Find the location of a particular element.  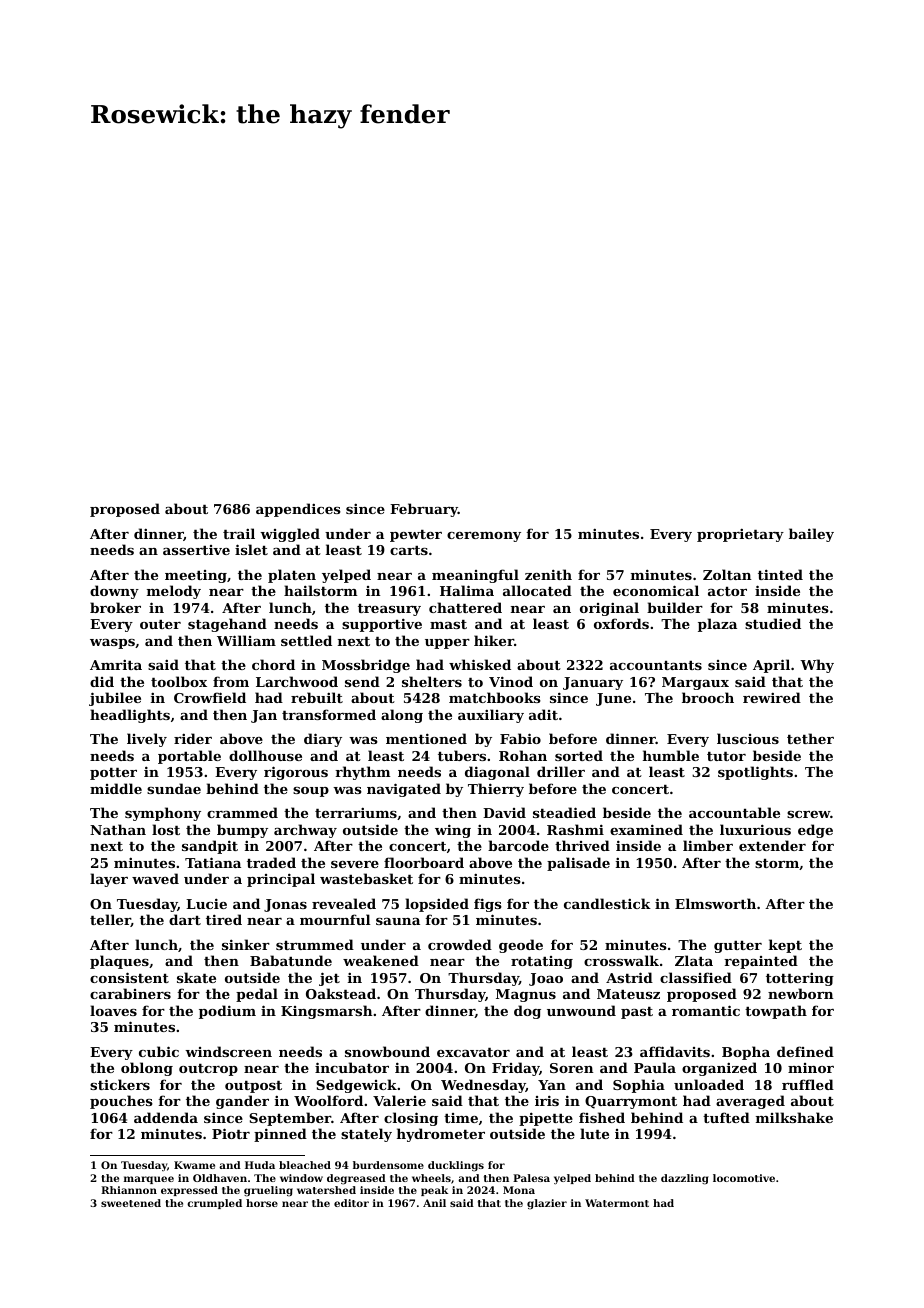

Friday is located at coordinates (515, 1069).
